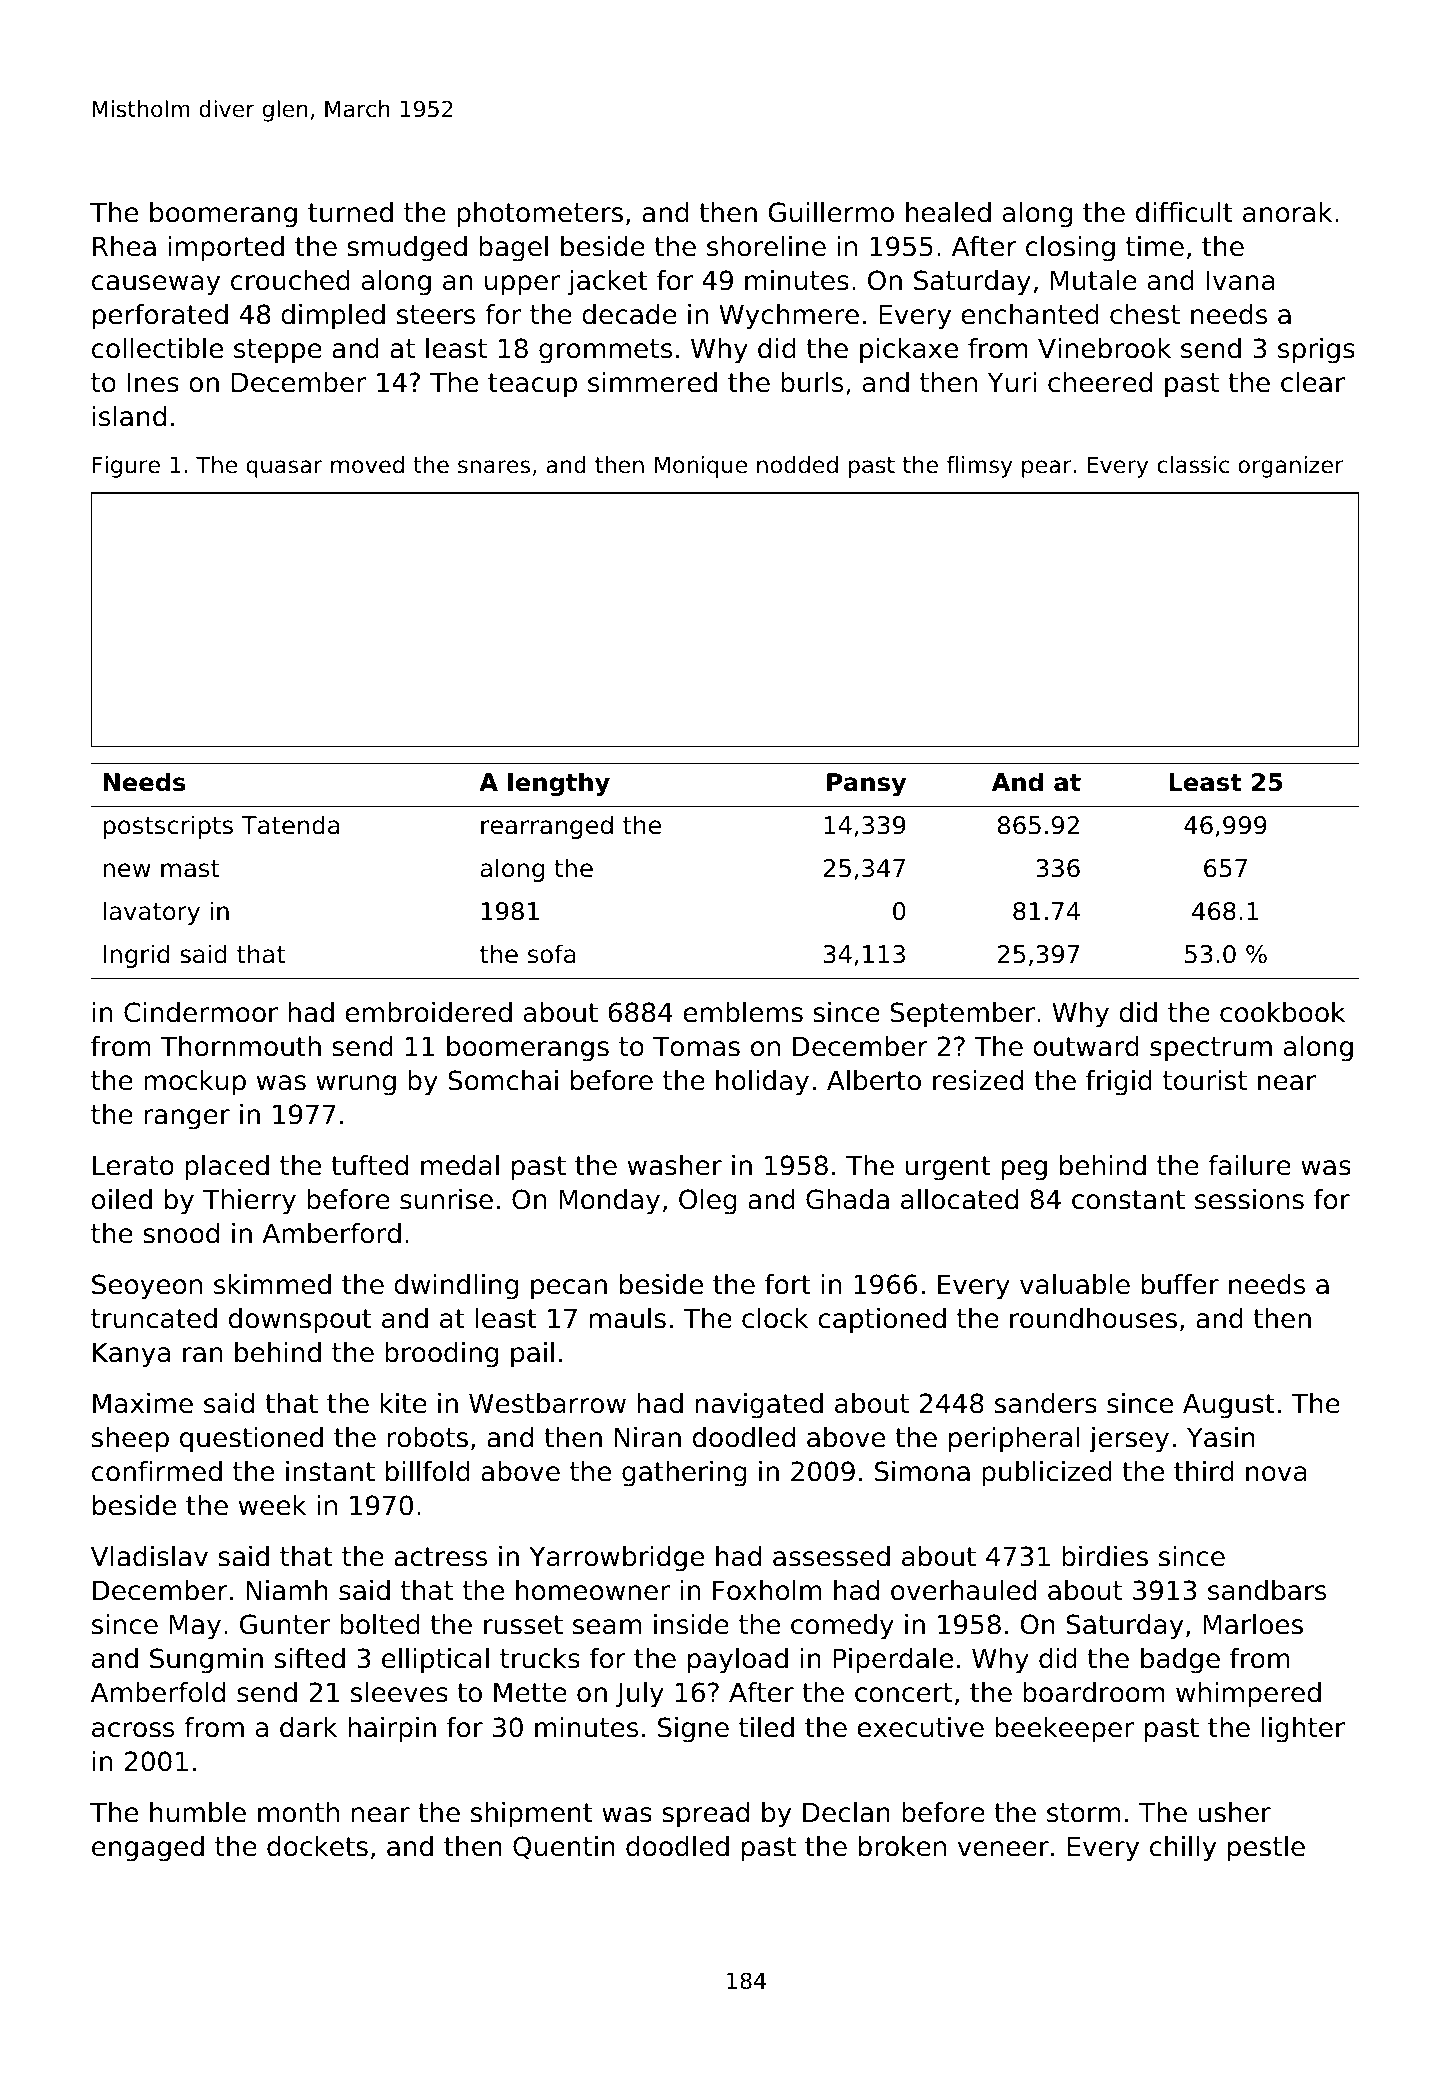 This screenshot has height=2100, width=1450. I want to click on Guillermo, so click(831, 212).
